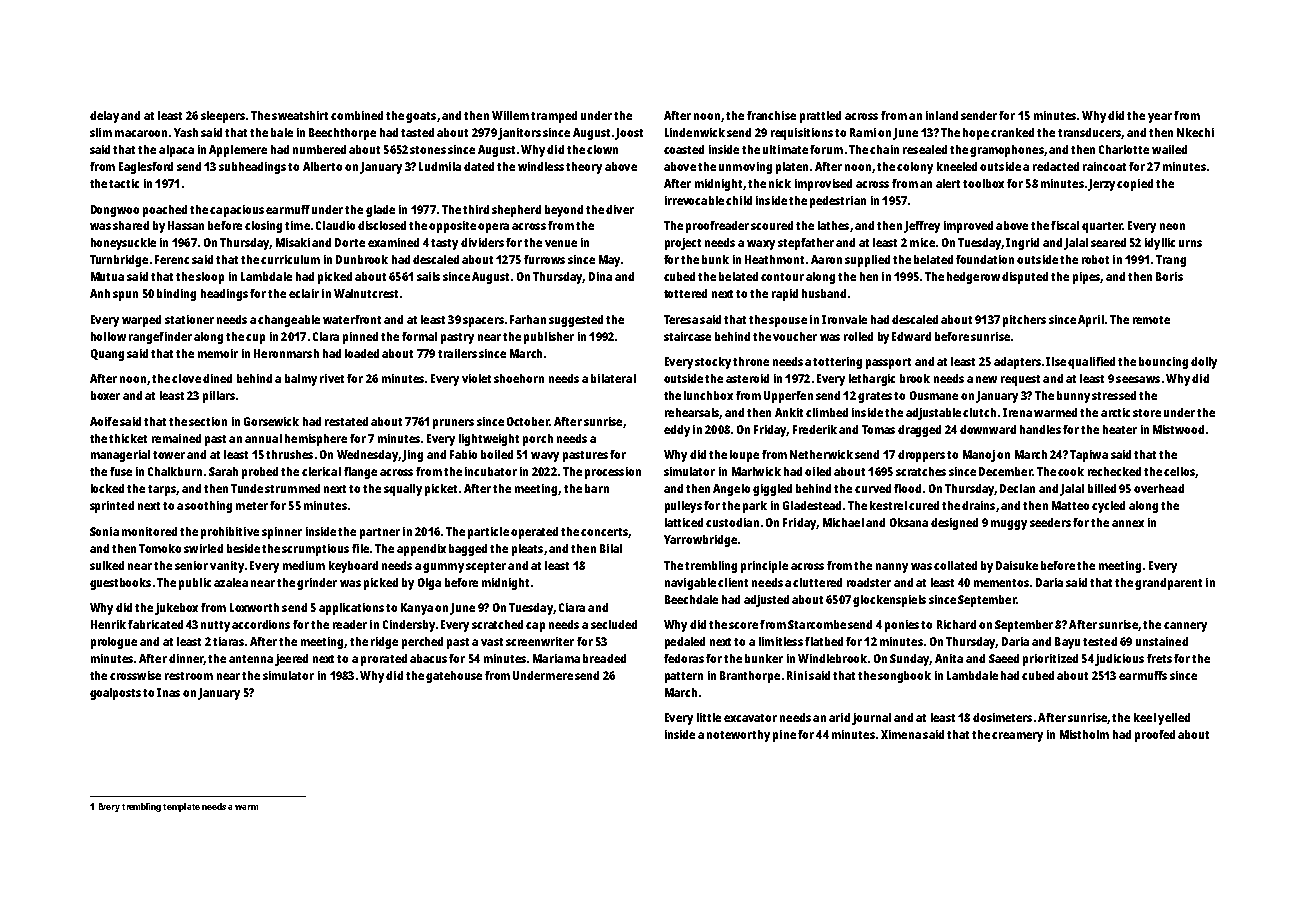 The height and width of the page is (924, 1308). Describe the element at coordinates (181, 807) in the page. I see `template` at that location.
